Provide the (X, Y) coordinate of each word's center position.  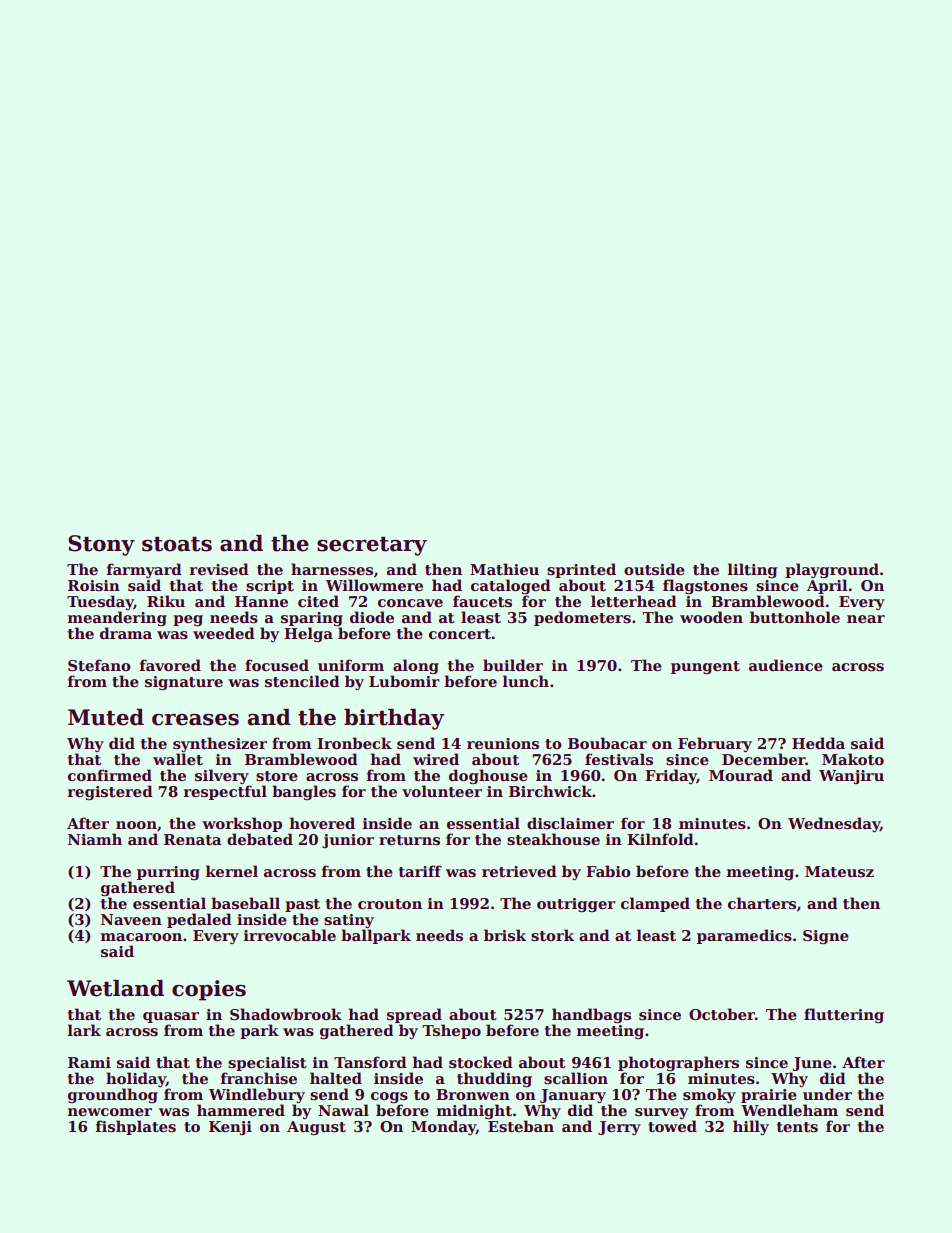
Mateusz (839, 872)
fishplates (135, 1127)
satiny (349, 921)
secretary (372, 546)
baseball (245, 903)
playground (832, 570)
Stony (101, 545)
